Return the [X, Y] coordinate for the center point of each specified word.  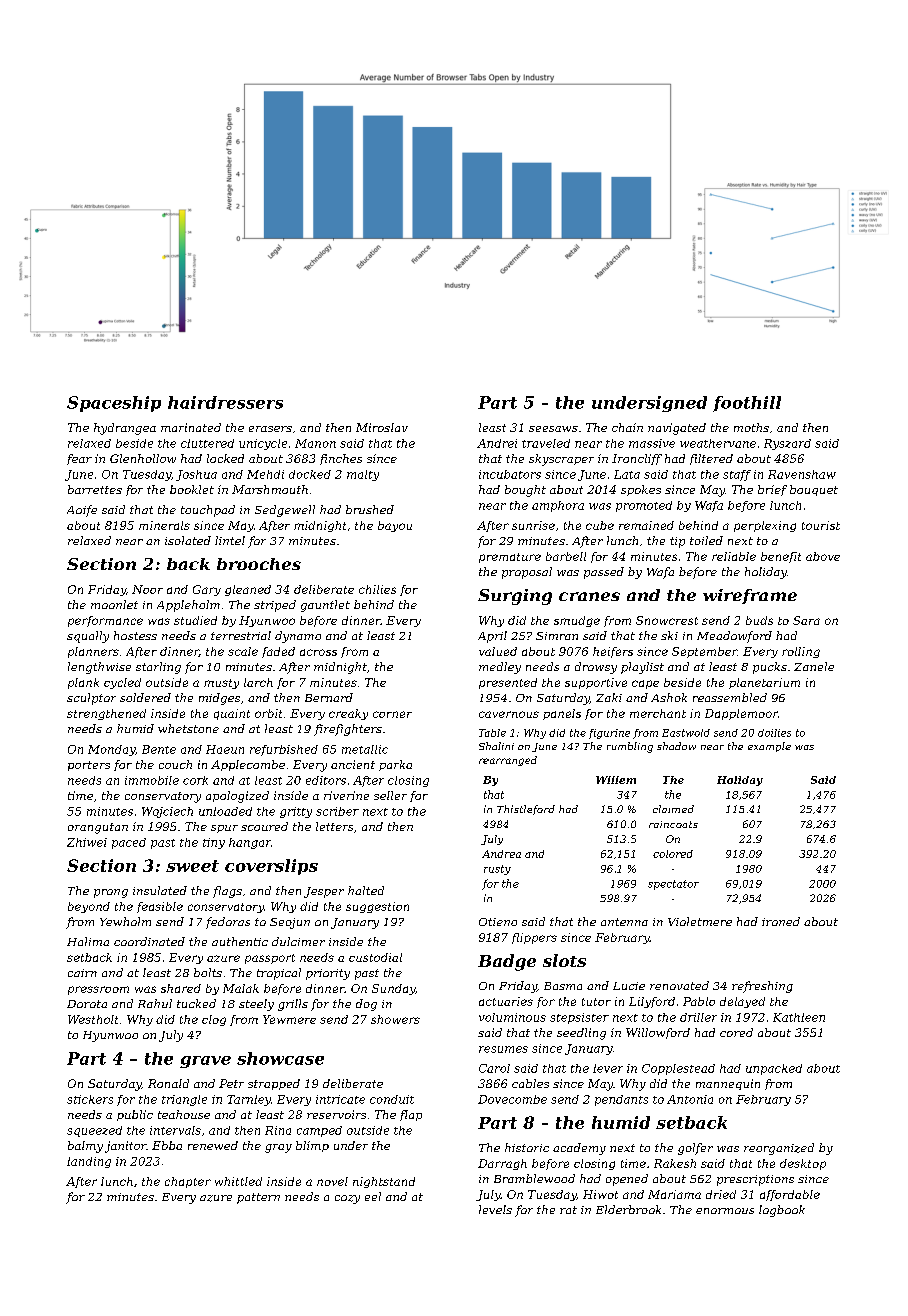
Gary [207, 590]
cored [736, 1032]
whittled [238, 1181]
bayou [395, 526]
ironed [781, 921]
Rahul [155, 1003]
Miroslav [382, 427]
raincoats [673, 824]
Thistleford [526, 810]
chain [627, 427]
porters [89, 766]
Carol [494, 1068]
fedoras [228, 923]
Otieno [498, 922]
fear [79, 459]
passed [604, 573]
